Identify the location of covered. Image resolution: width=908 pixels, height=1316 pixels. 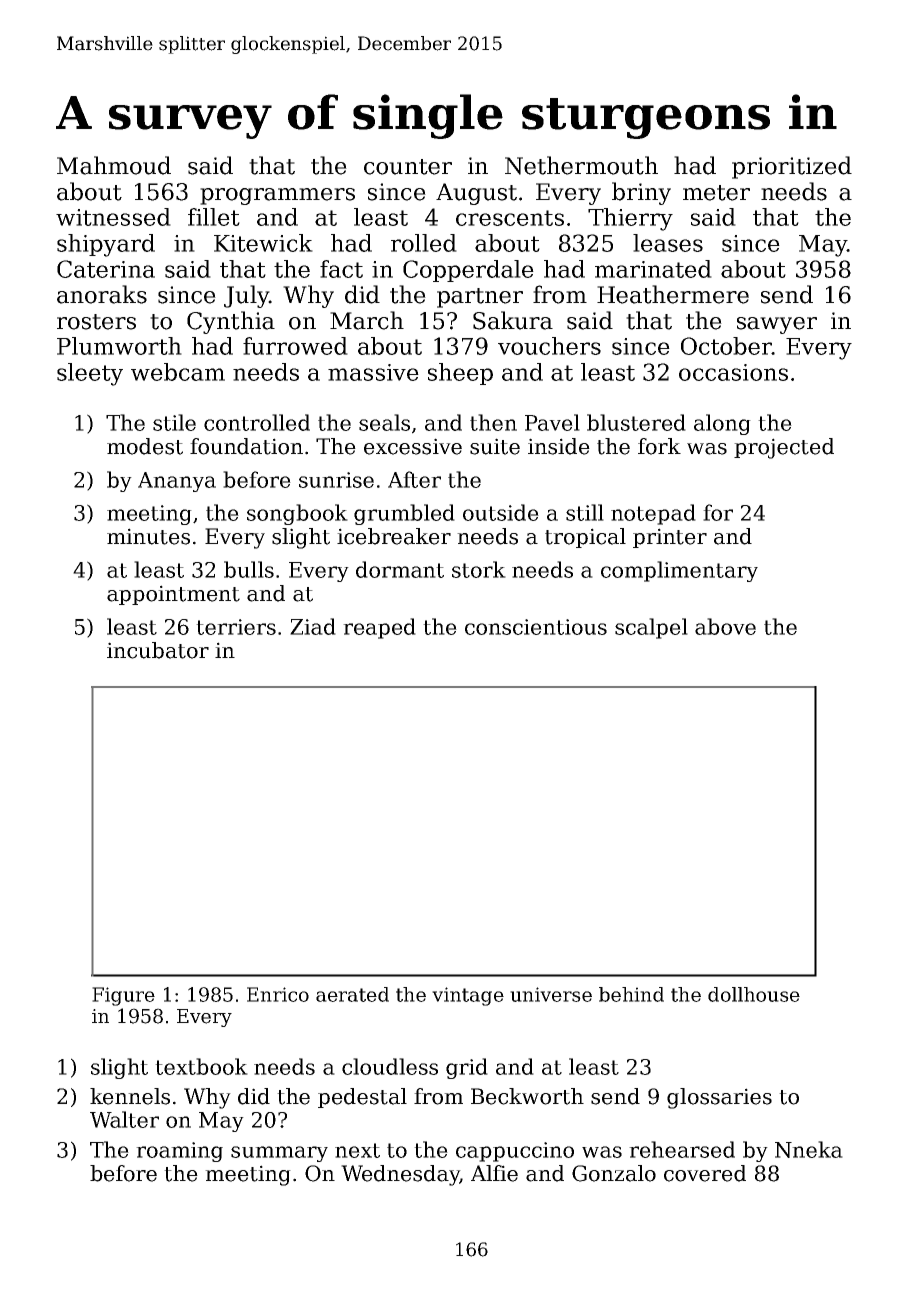
(705, 1173).
